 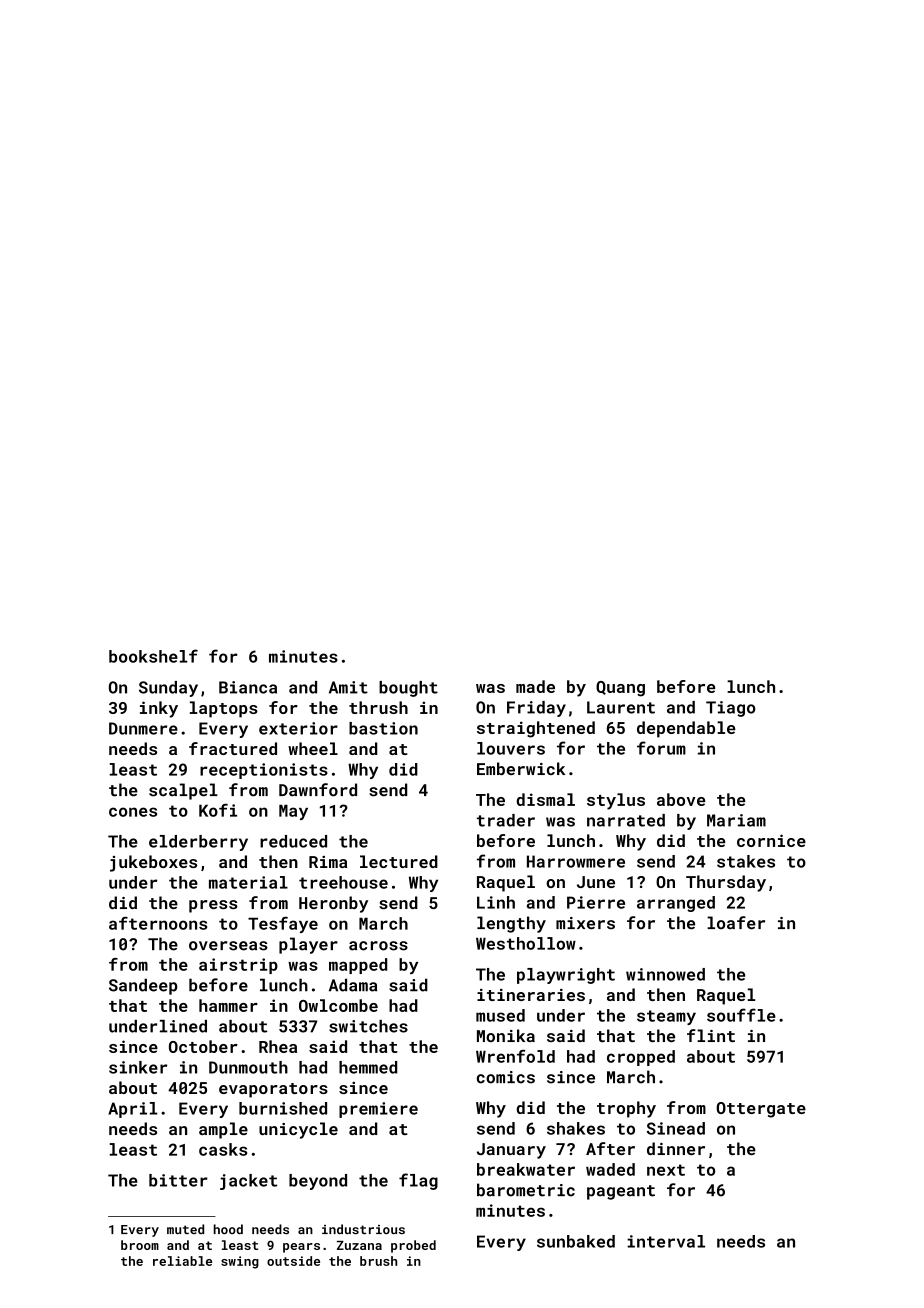 I want to click on winnowed, so click(x=665, y=974).
